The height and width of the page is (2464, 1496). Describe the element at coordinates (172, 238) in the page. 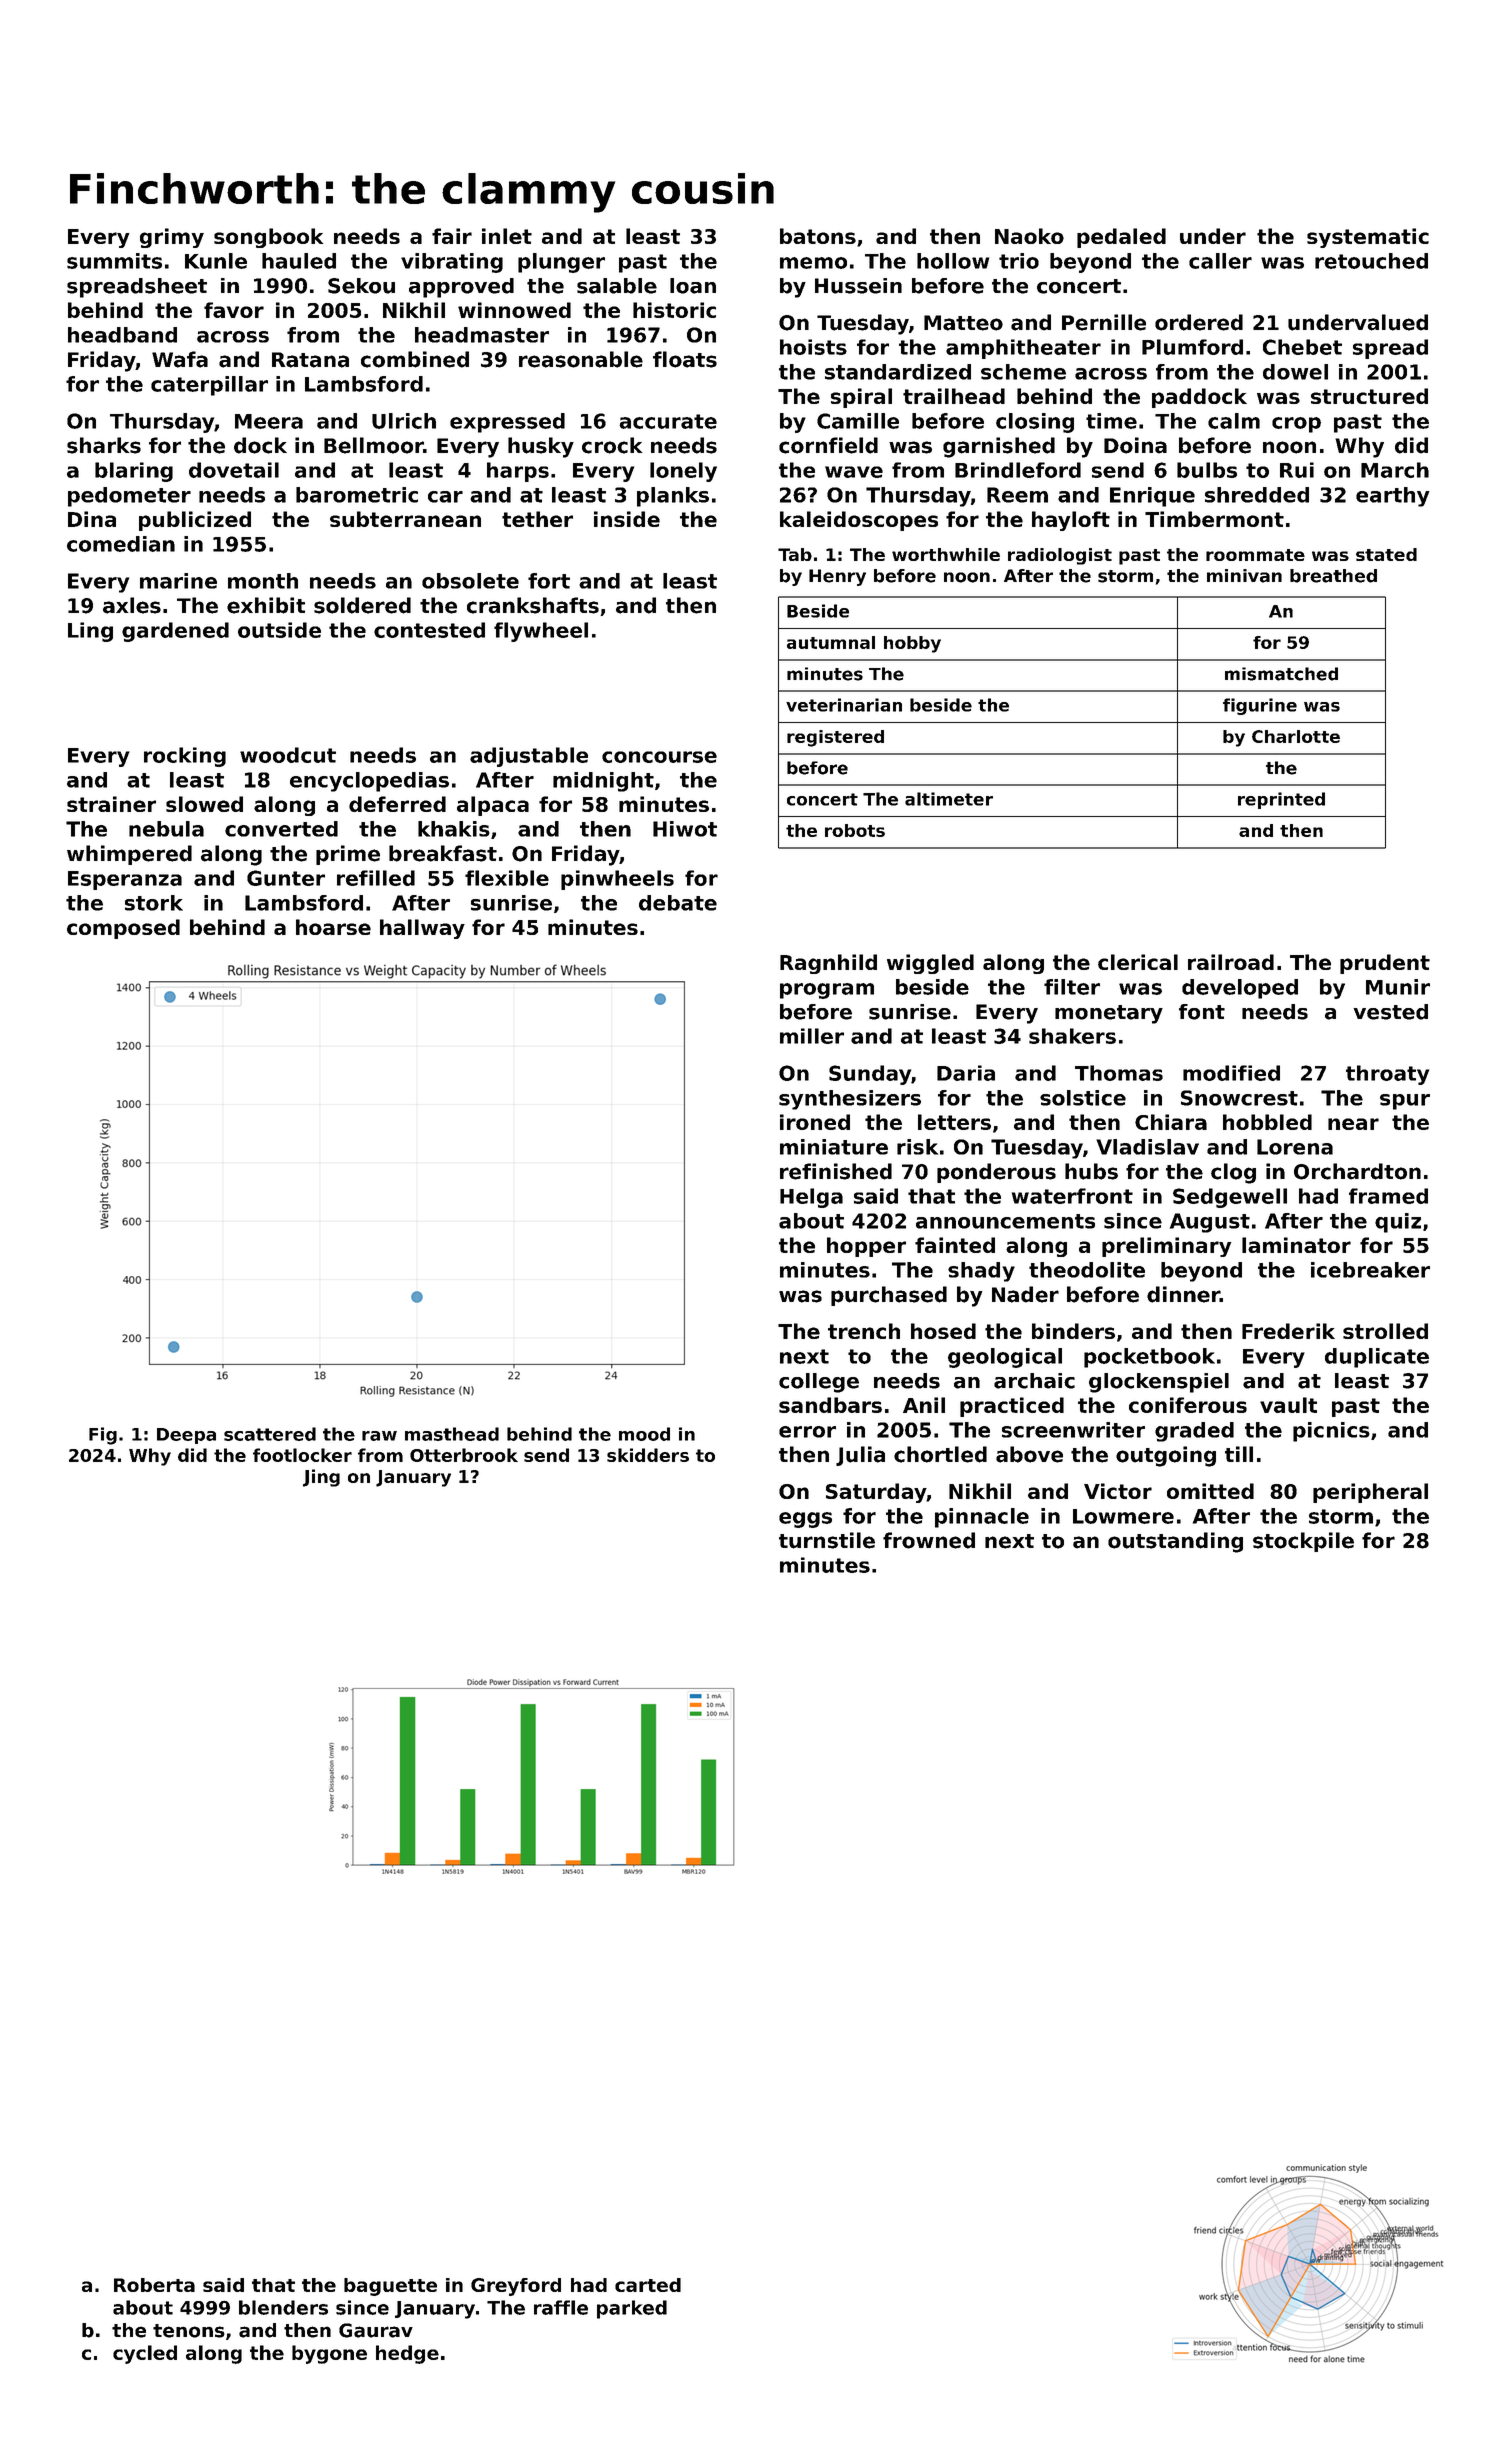

I see `grimy` at that location.
